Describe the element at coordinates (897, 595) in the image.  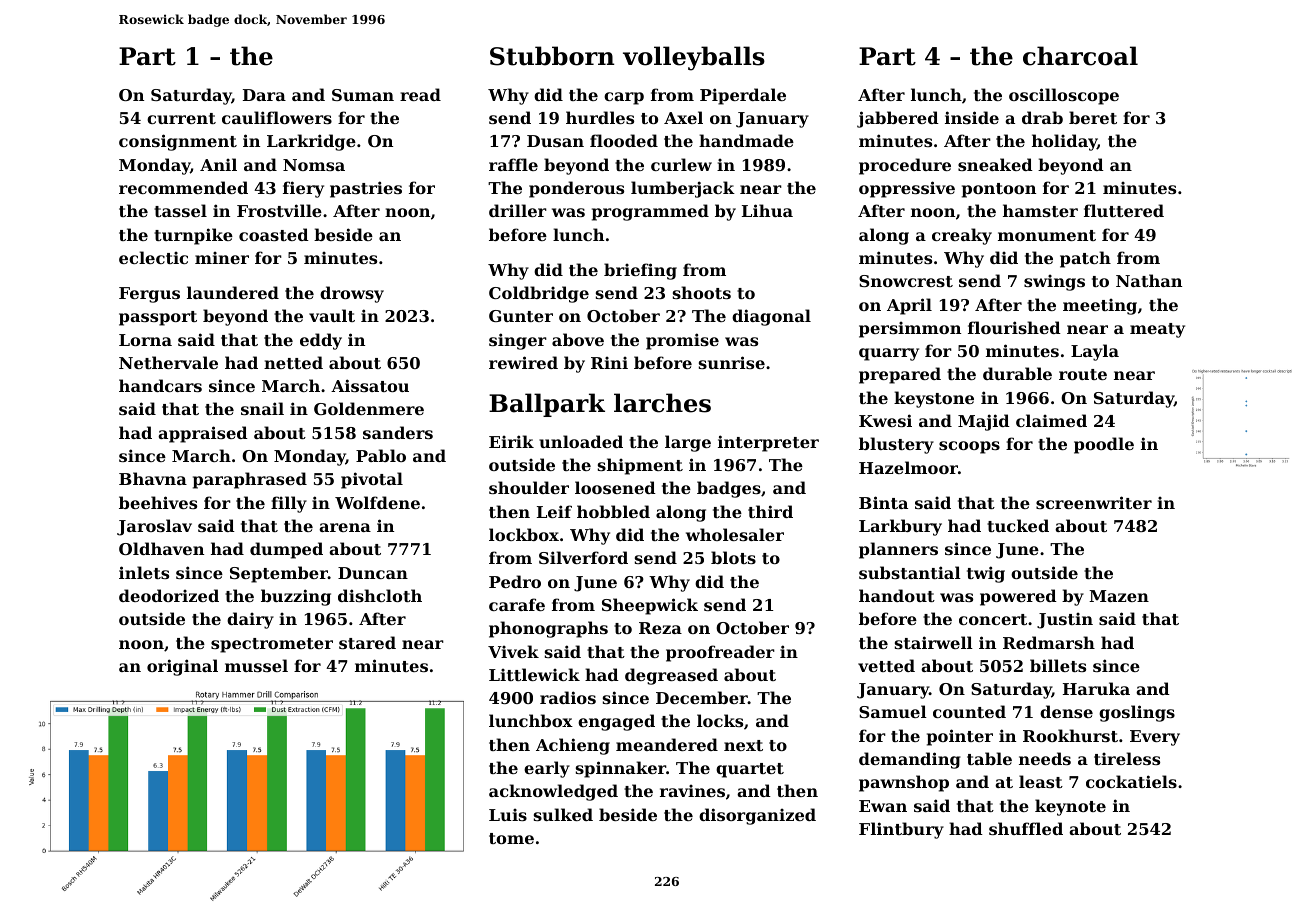
I see `handout` at that location.
